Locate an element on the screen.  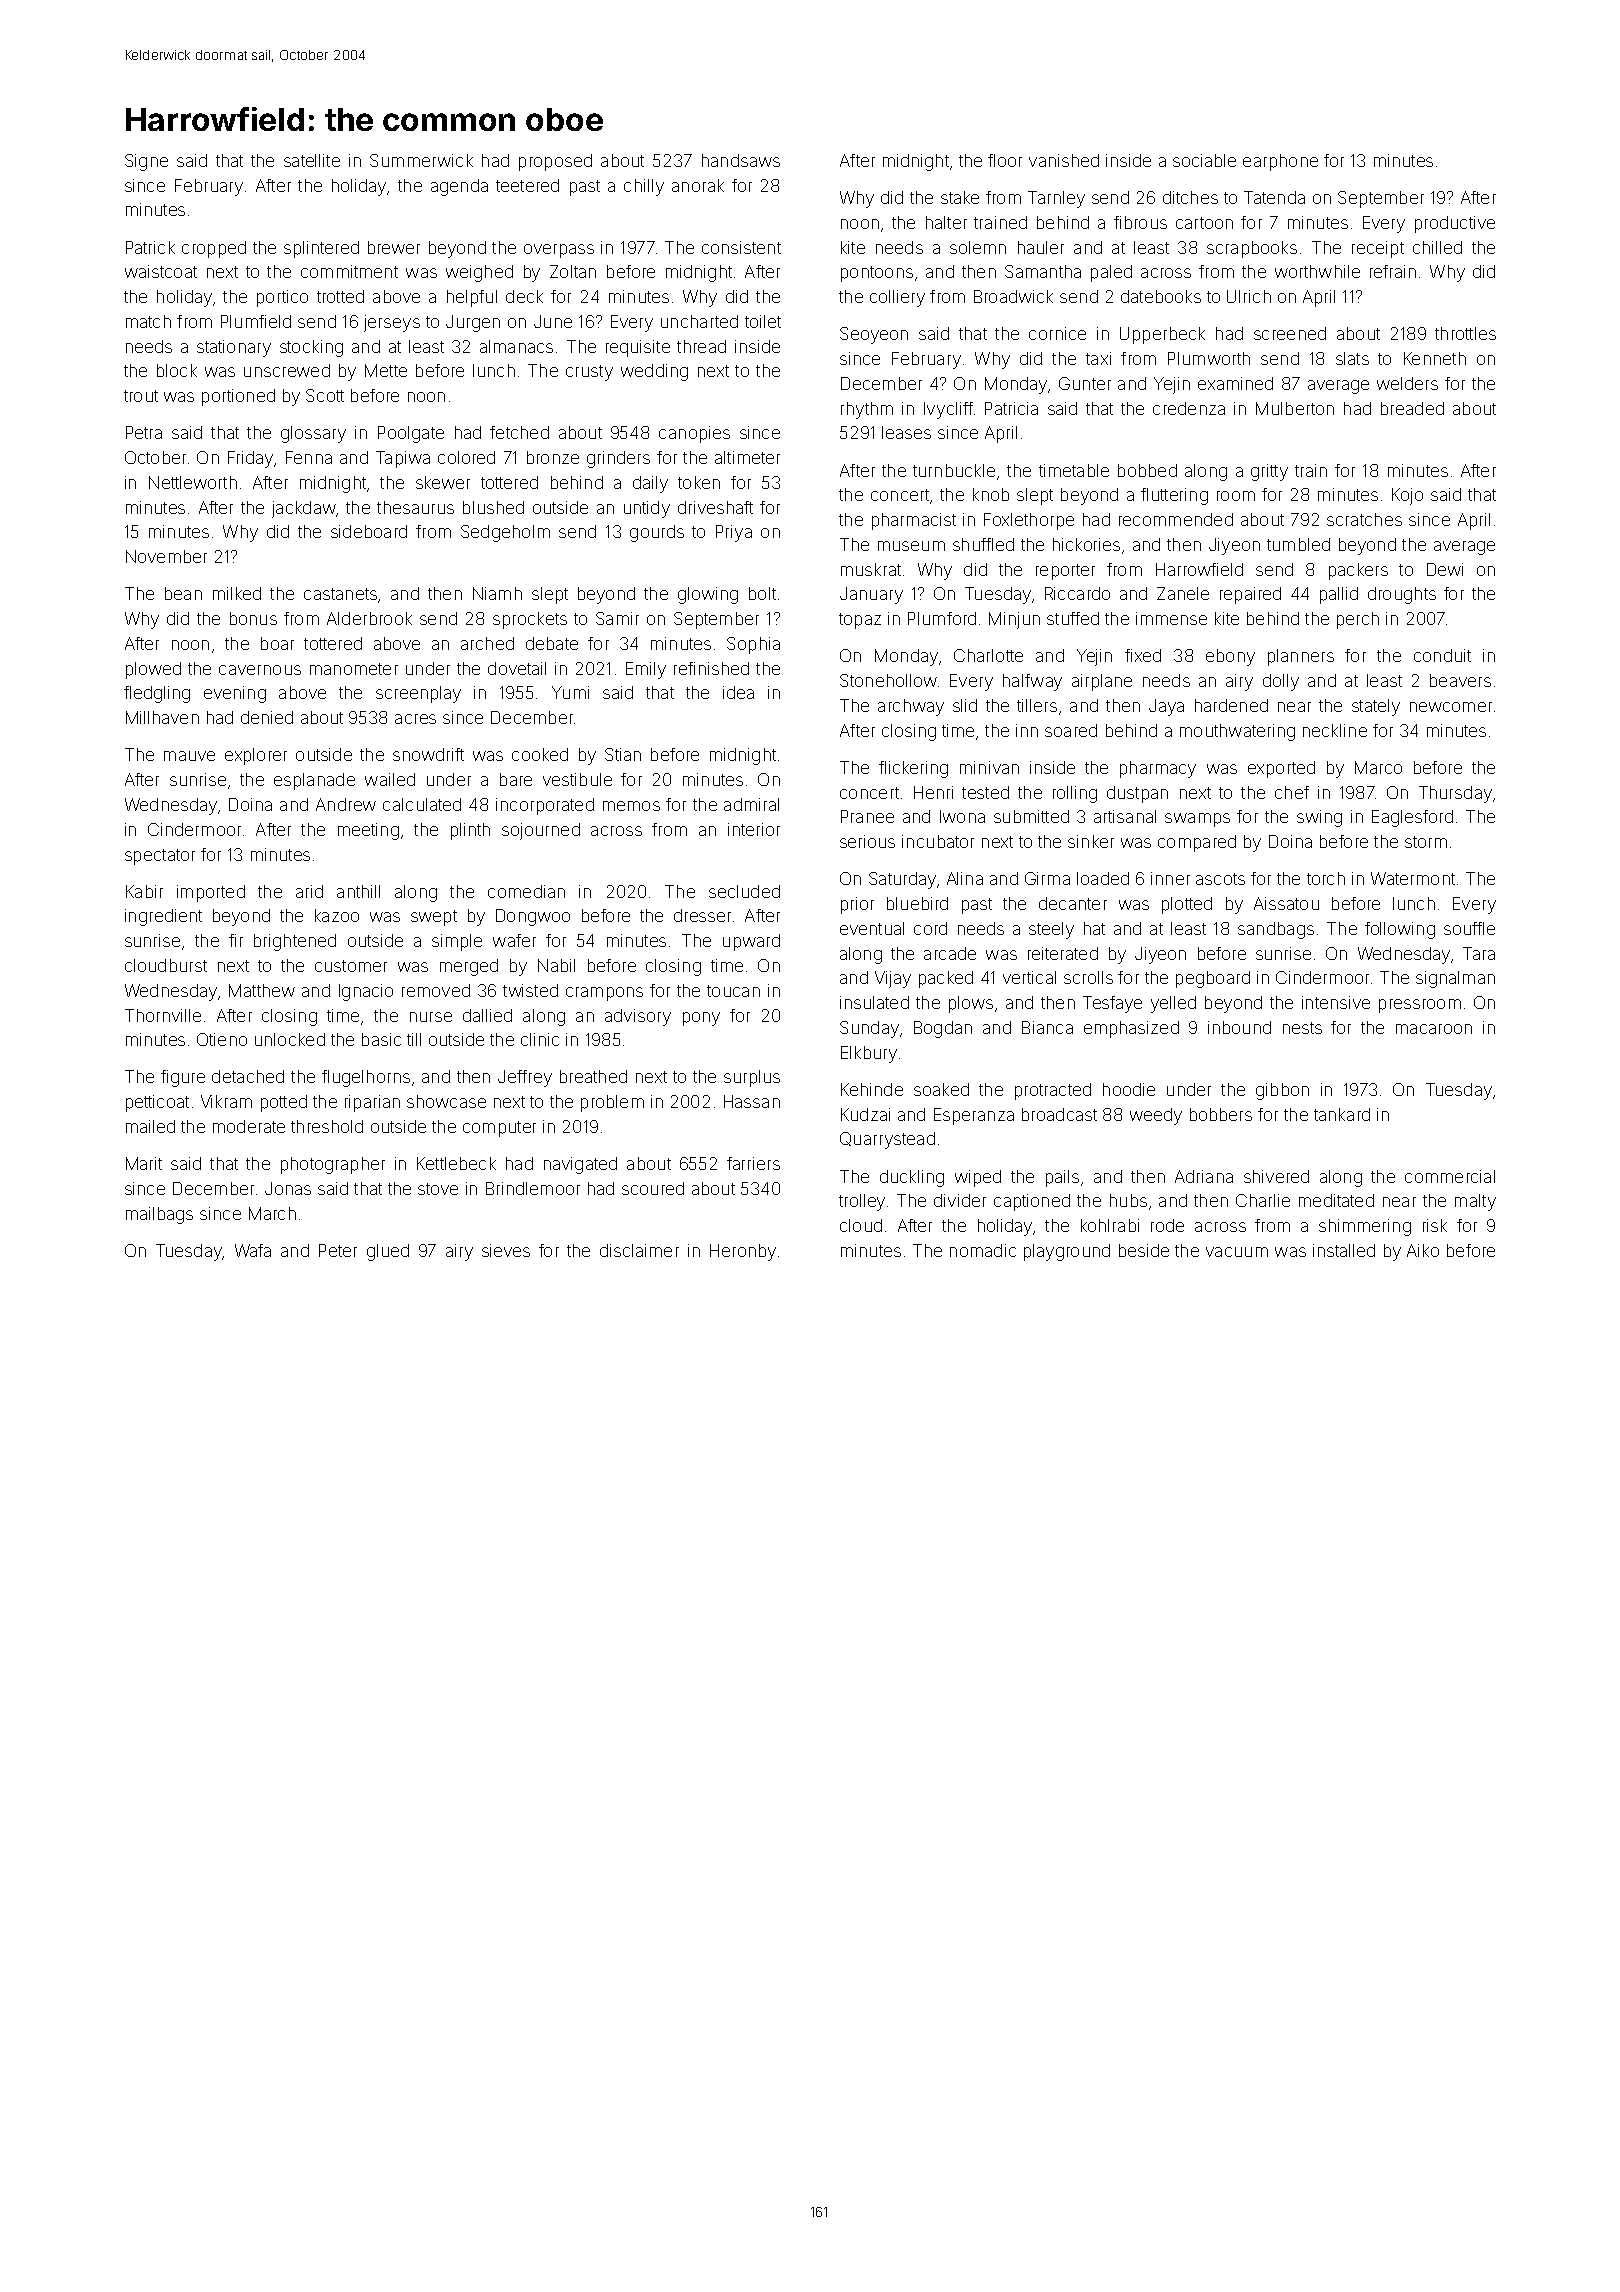
grinders is located at coordinates (618, 459).
